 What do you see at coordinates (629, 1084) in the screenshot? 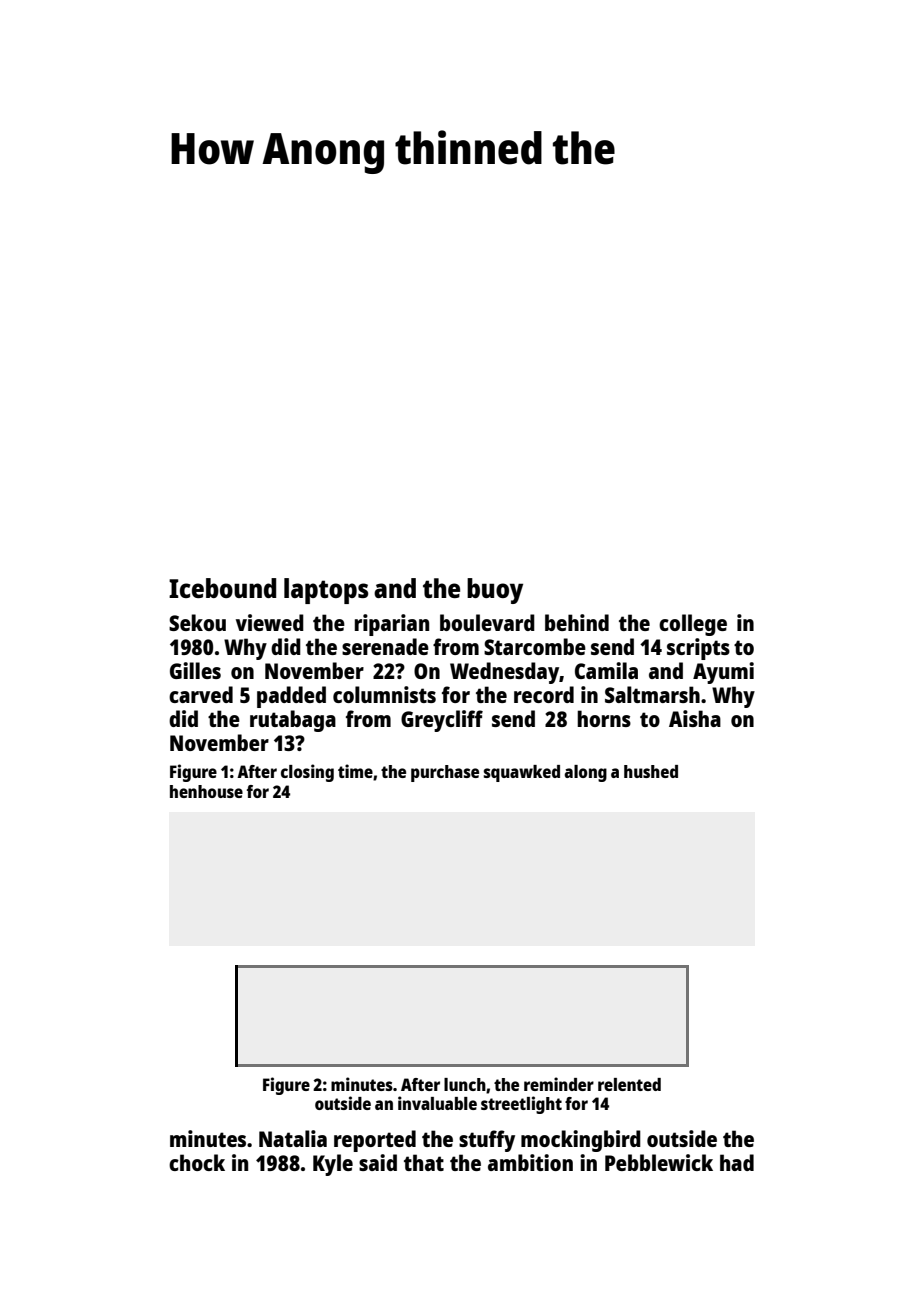
I see `relented` at bounding box center [629, 1084].
